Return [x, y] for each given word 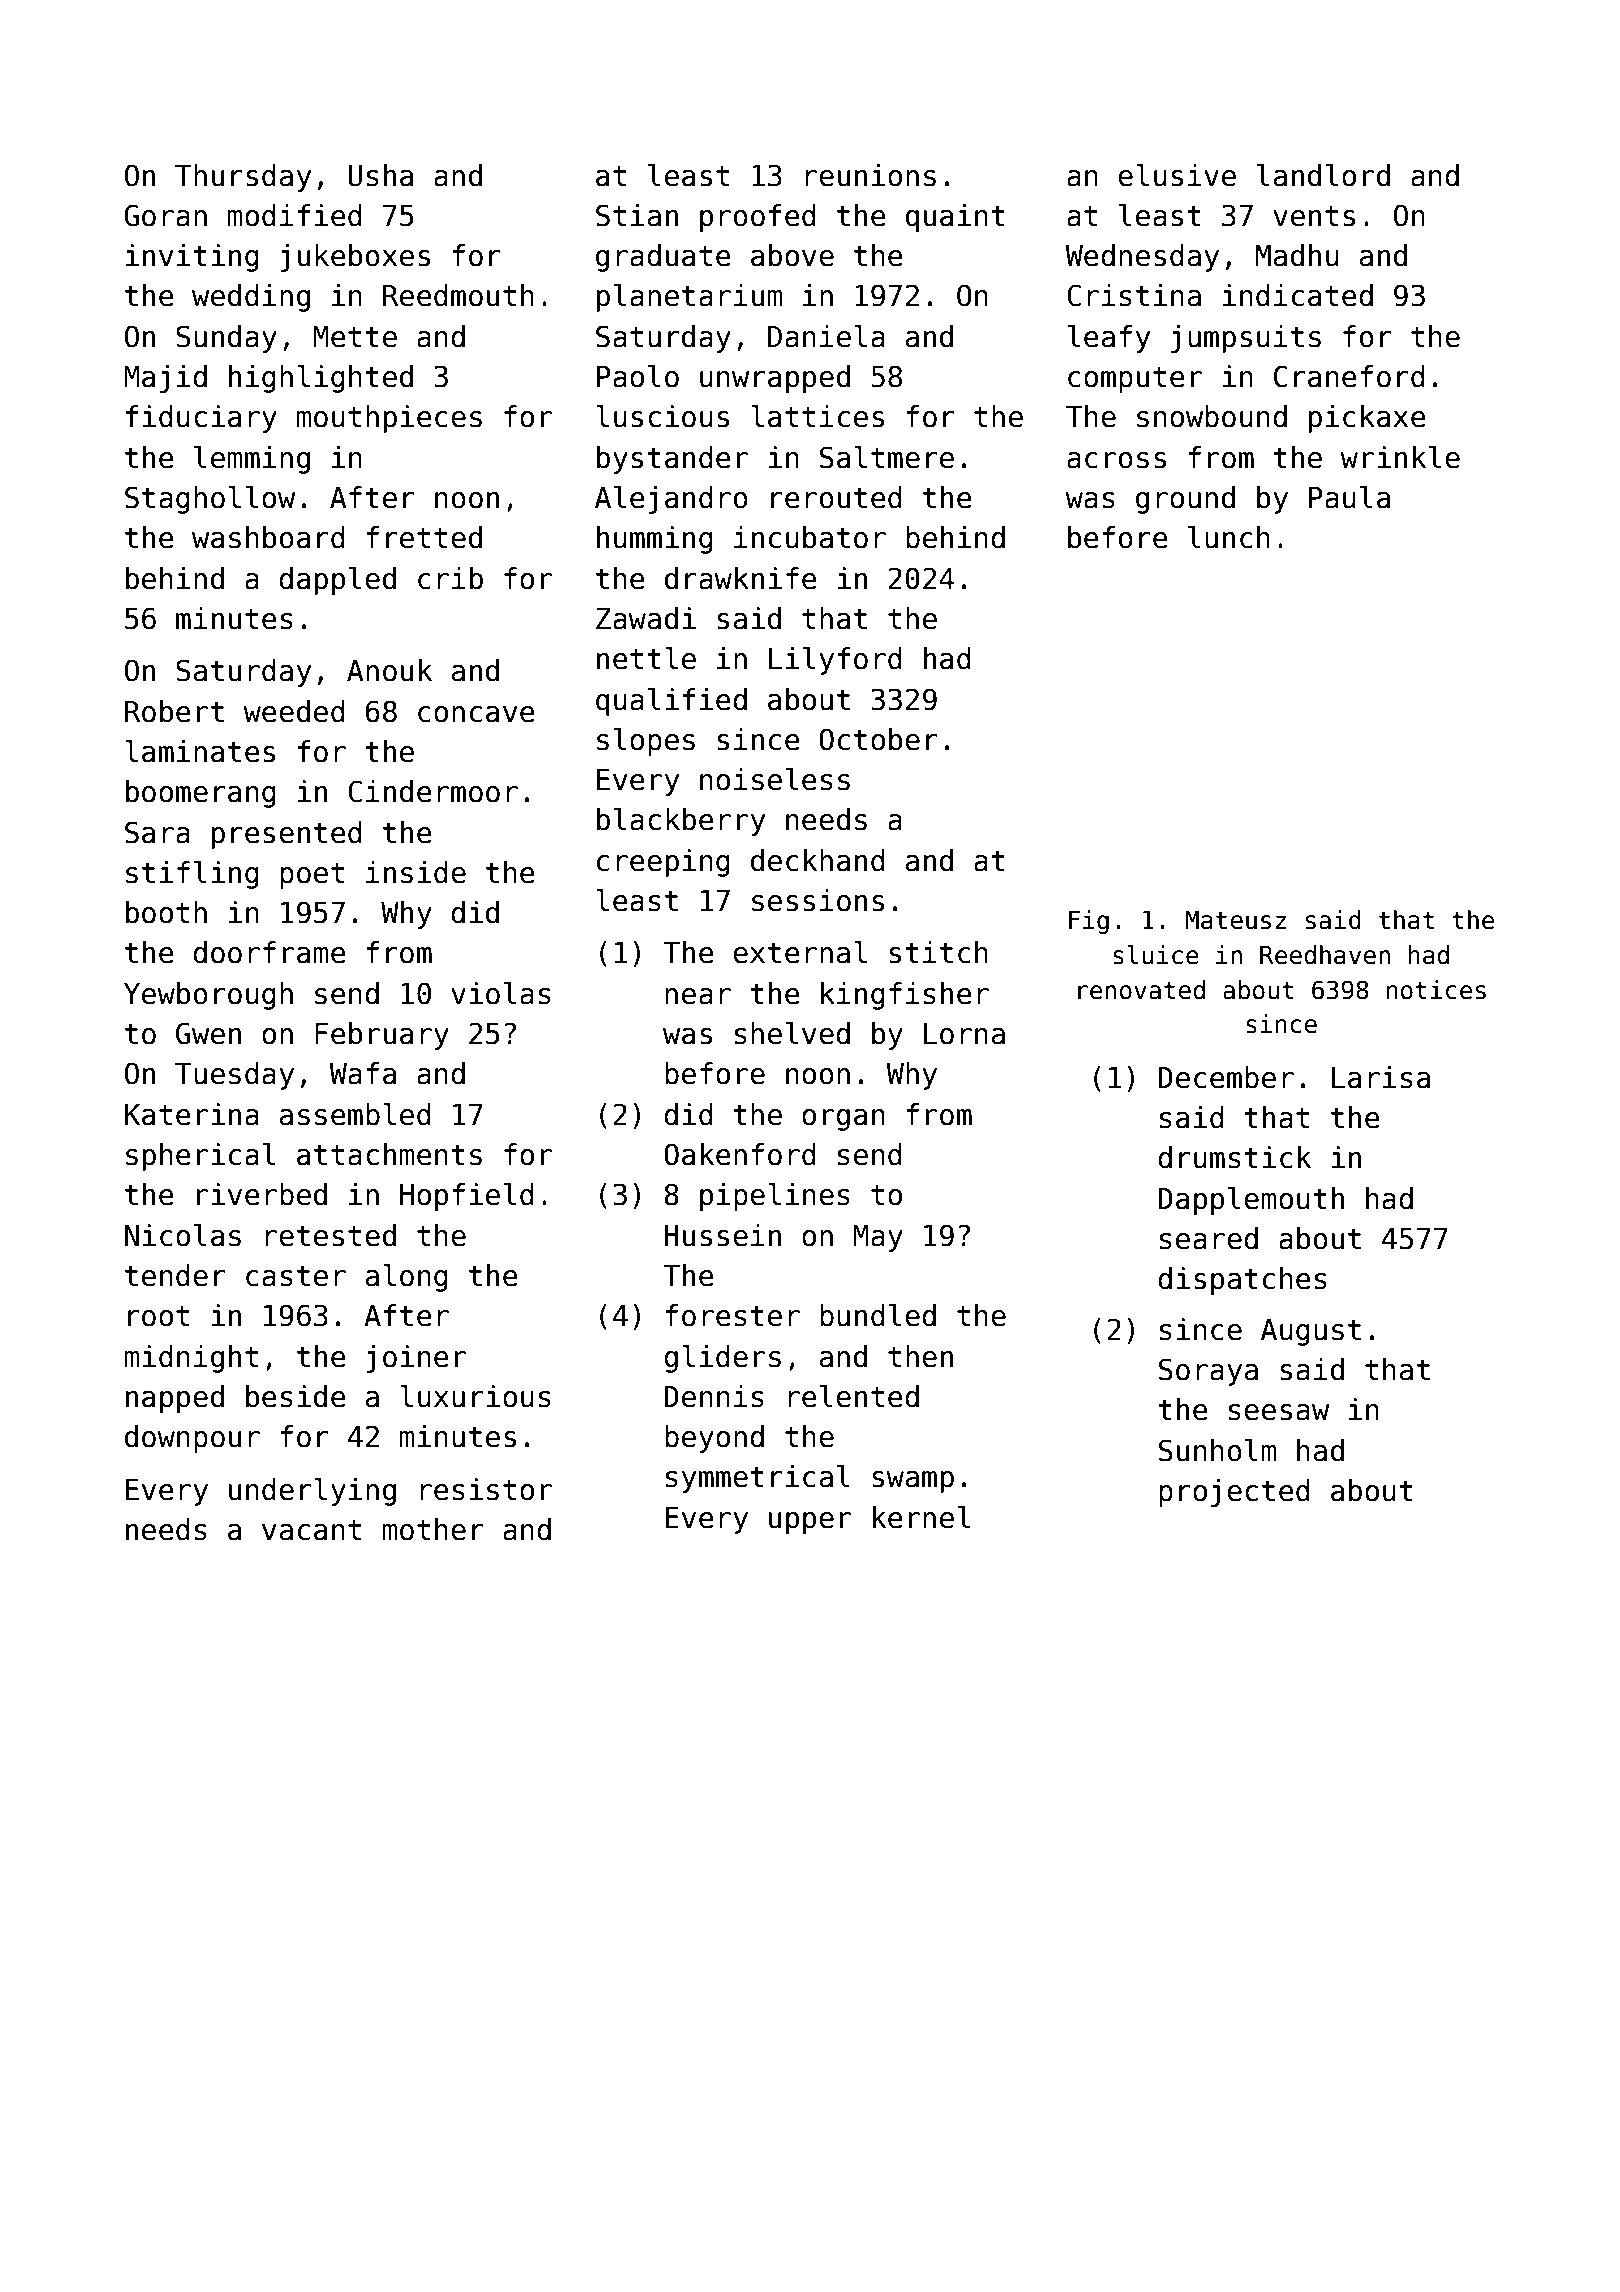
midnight [191, 1359]
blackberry [681, 822]
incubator [810, 537]
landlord [1323, 175]
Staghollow [210, 500]
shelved [792, 1033]
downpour [192, 1439]
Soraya [1208, 1372]
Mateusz [1236, 920]
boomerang [201, 794]
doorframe [269, 952]
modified [294, 215]
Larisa [1381, 1077]
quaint [955, 218]
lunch [1229, 537]
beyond [714, 1439]
